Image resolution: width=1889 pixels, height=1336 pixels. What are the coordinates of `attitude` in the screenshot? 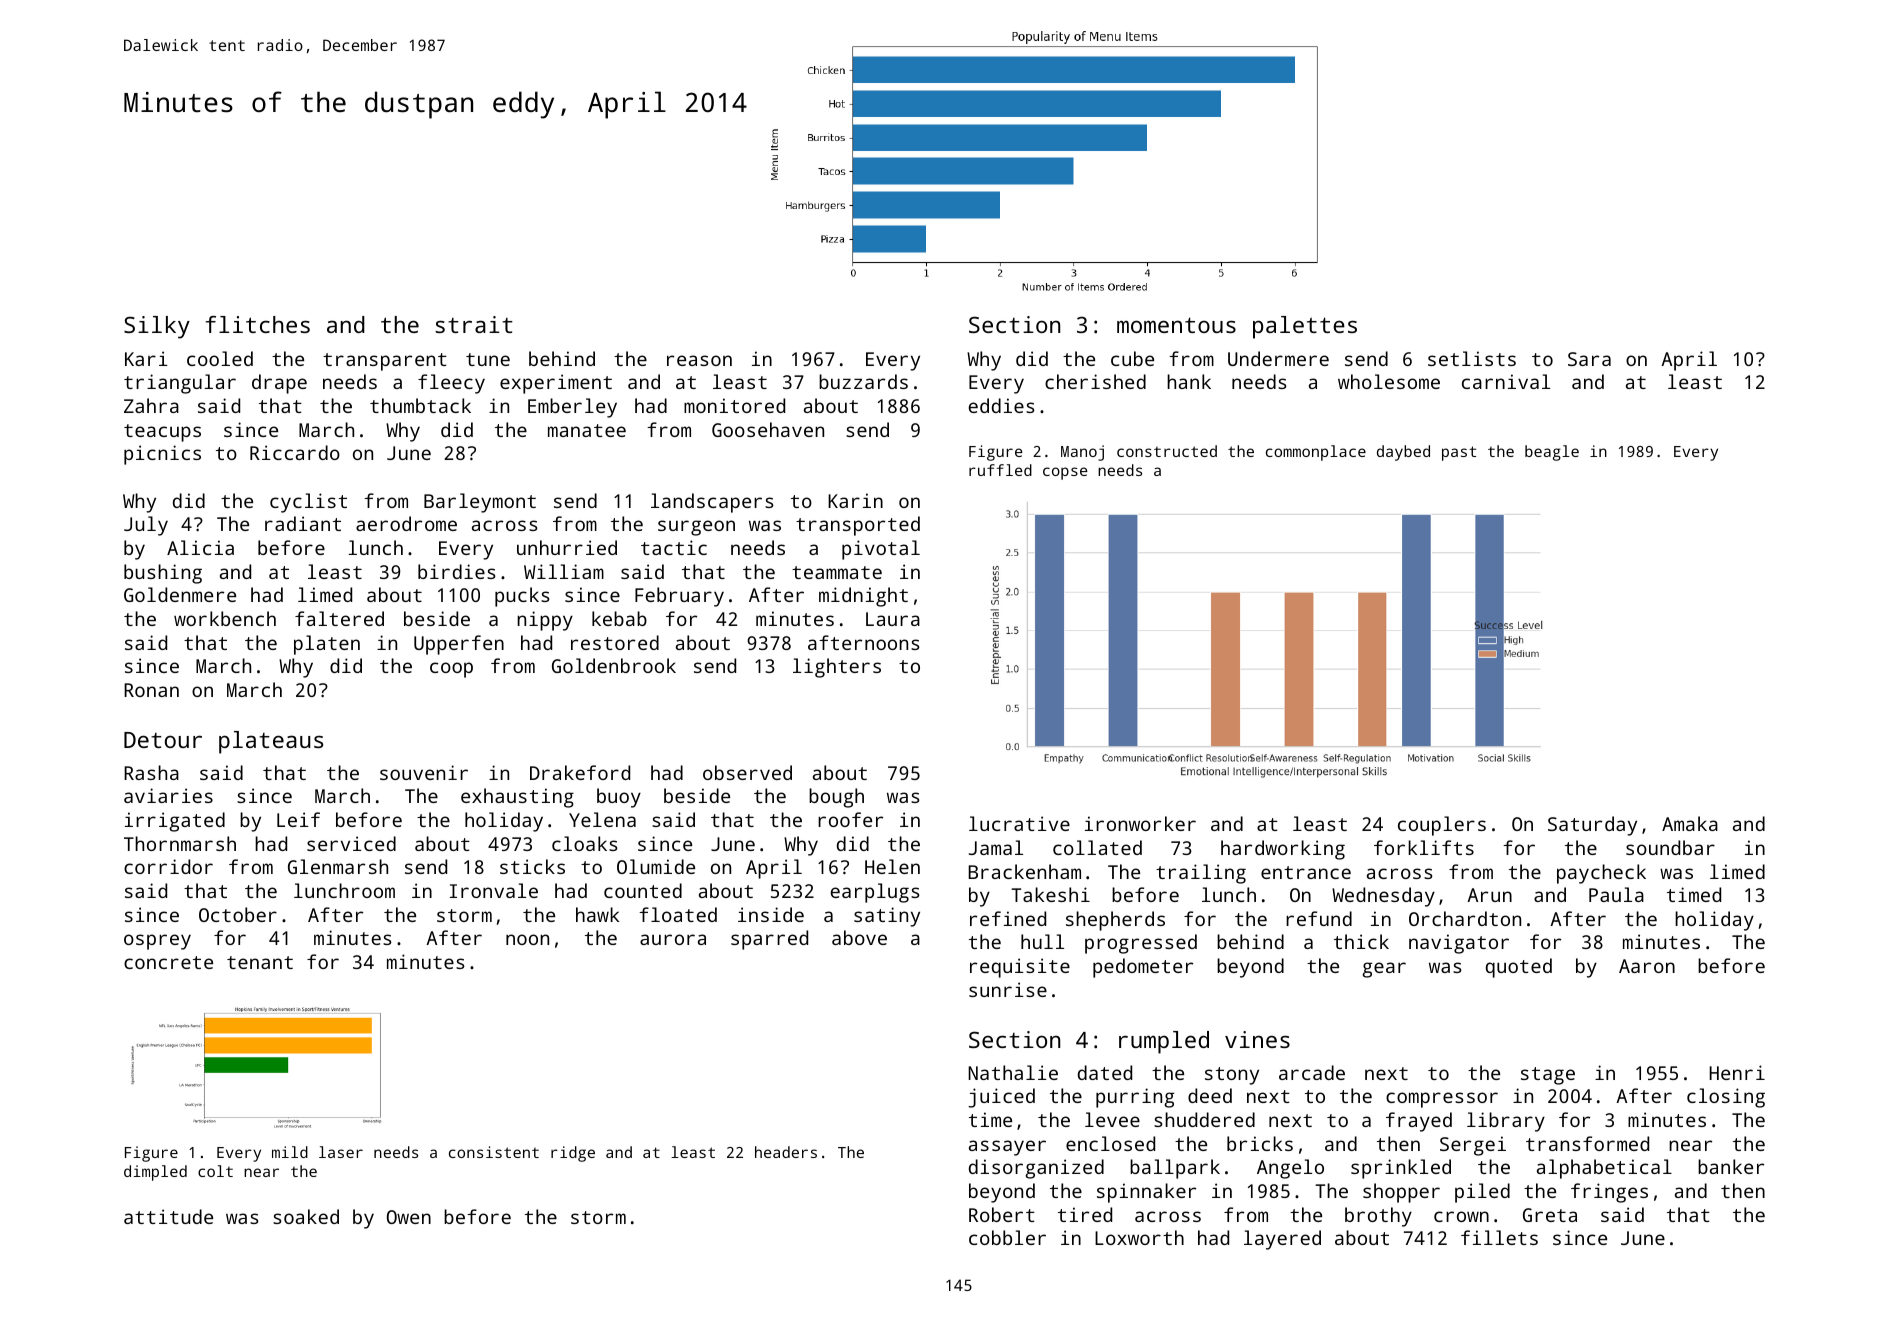 It's located at (168, 1216).
